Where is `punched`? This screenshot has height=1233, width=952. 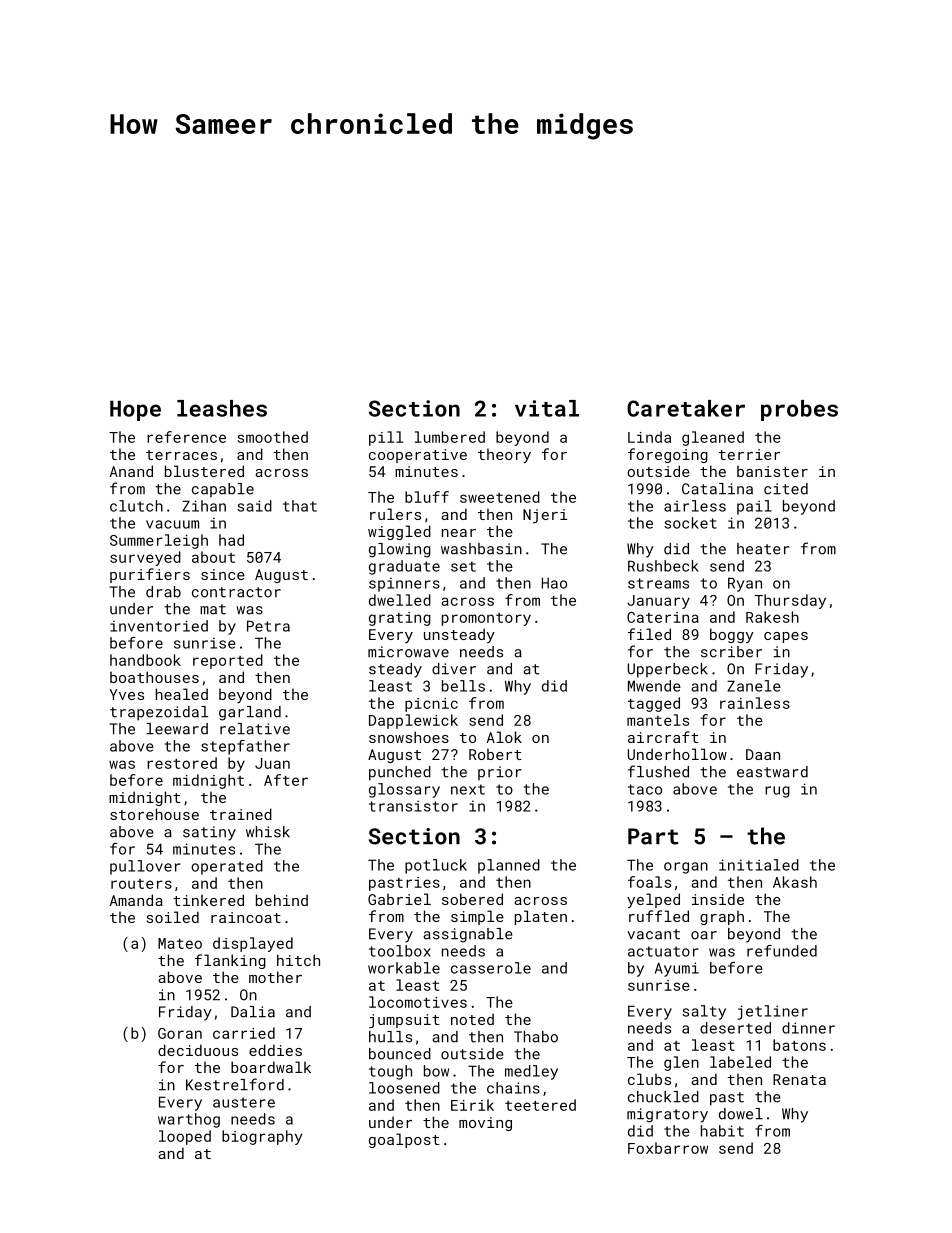
punched is located at coordinates (400, 773).
